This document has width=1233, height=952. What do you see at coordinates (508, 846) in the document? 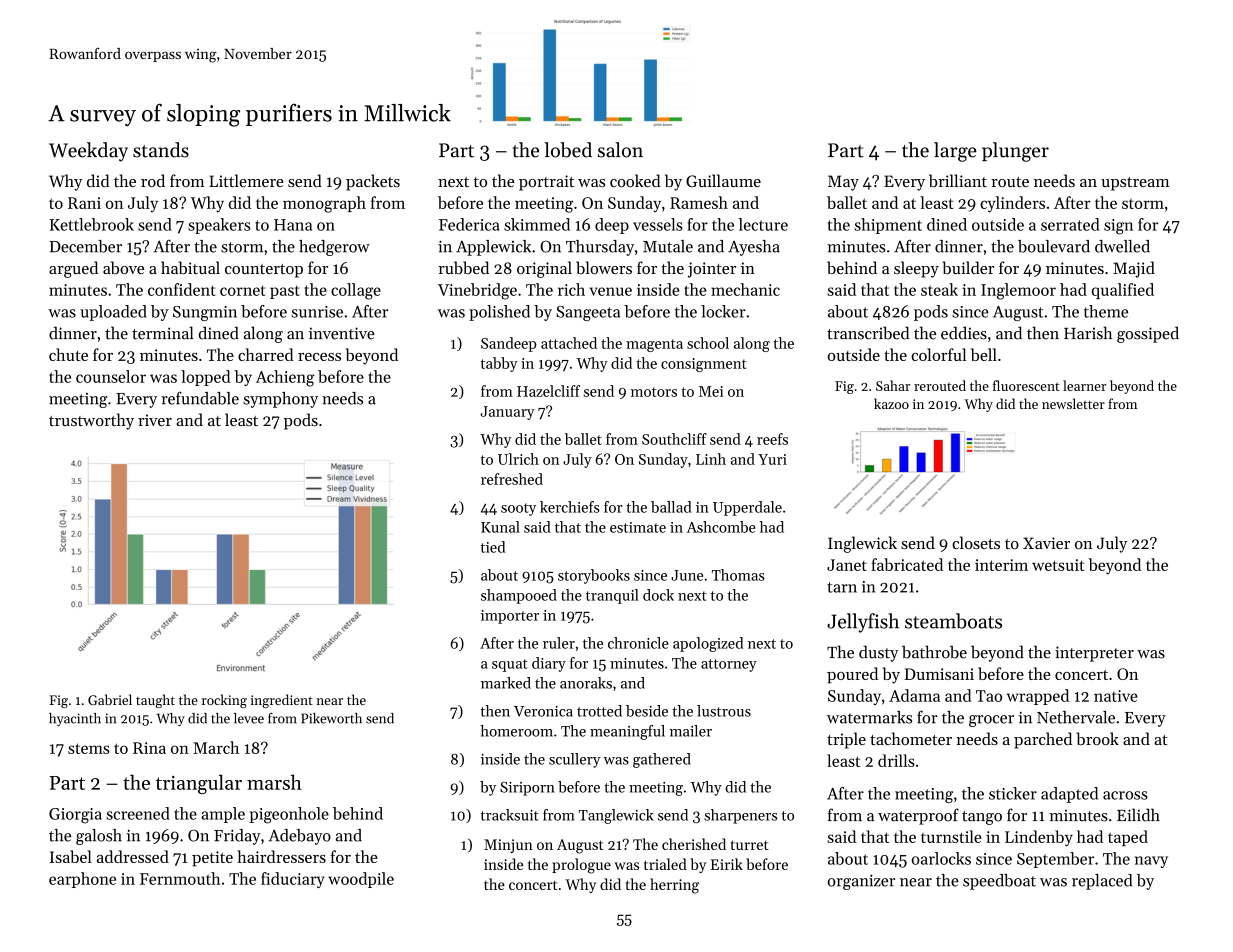
I see `Minjun` at bounding box center [508, 846].
